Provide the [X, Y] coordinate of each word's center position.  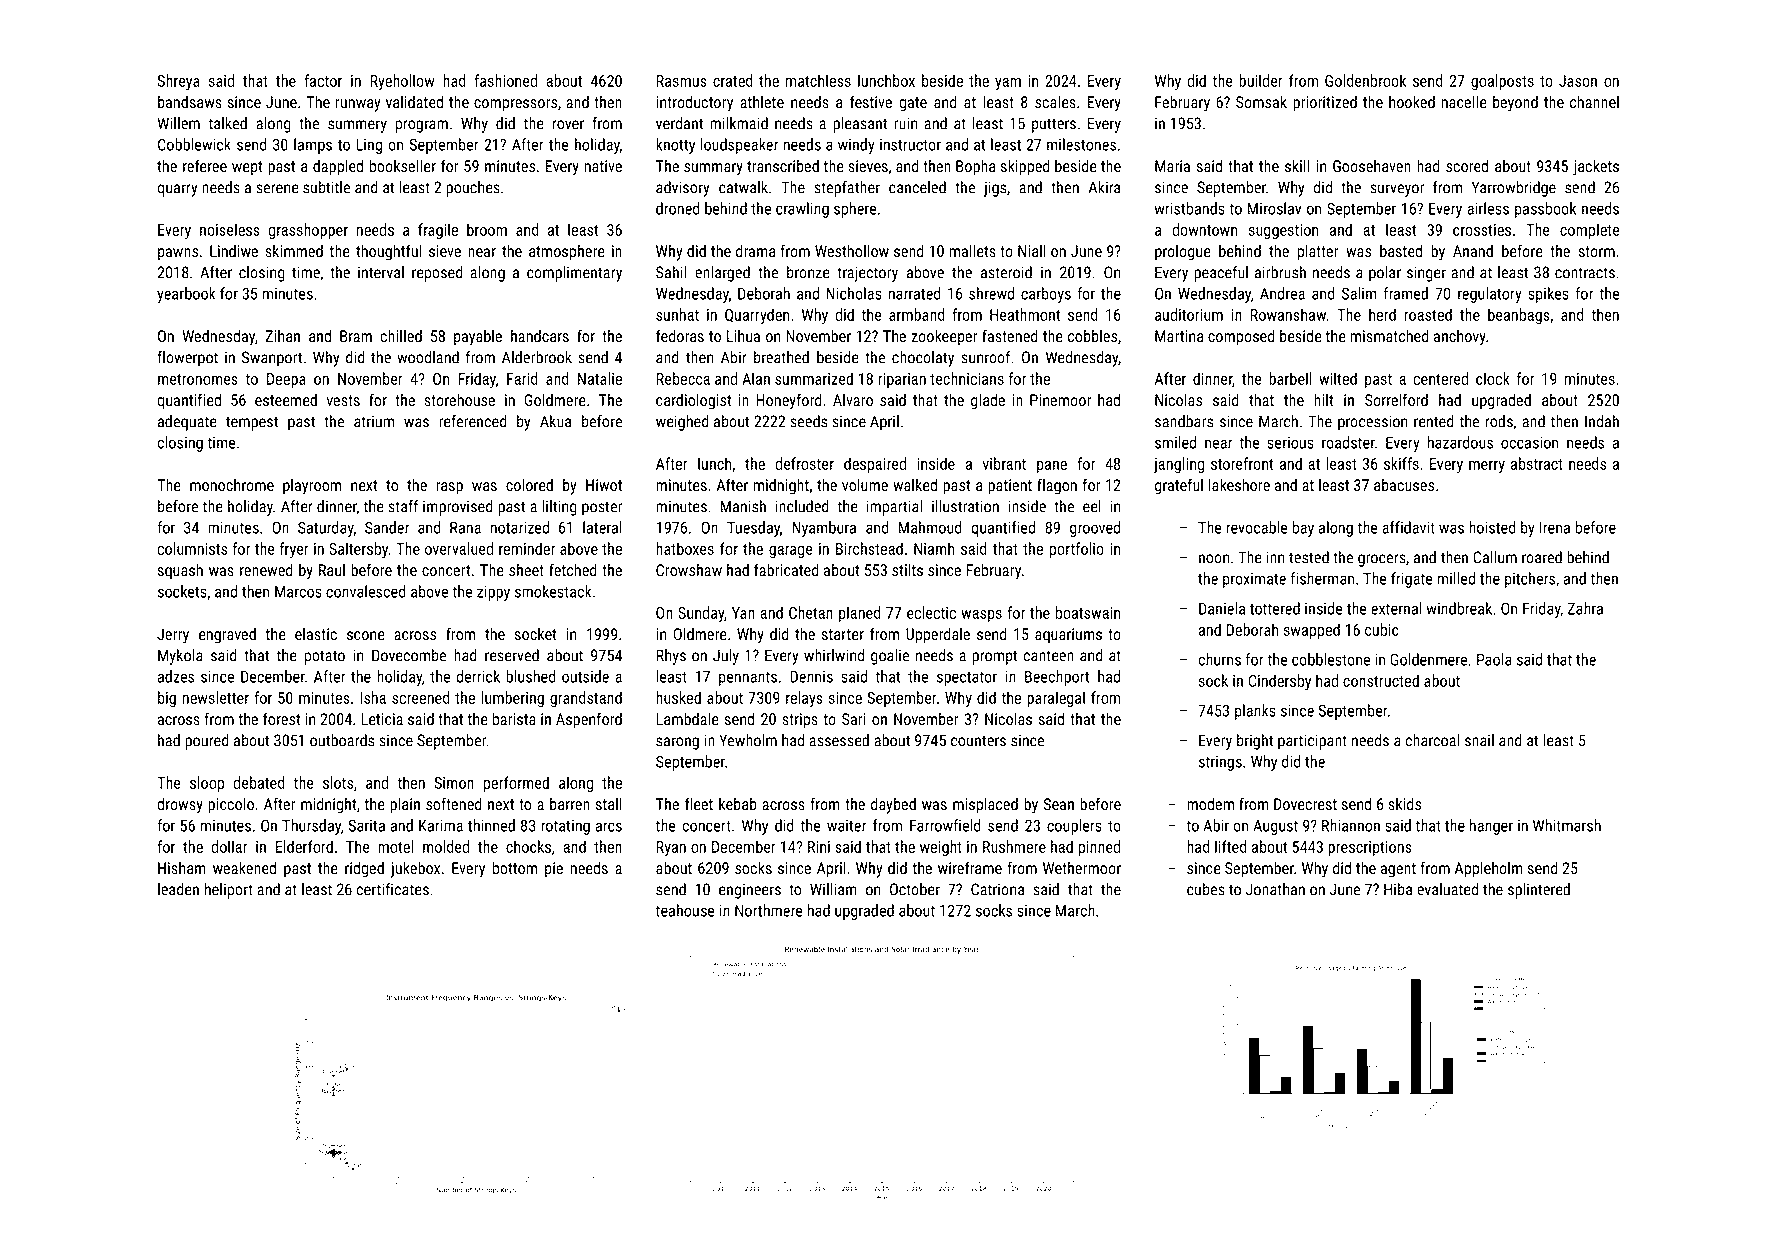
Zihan [282, 336]
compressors [515, 105]
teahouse [685, 910]
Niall [1032, 250]
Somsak [1261, 101]
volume [865, 484]
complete [1590, 231]
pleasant [860, 125]
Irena [1555, 528]
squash [180, 571]
